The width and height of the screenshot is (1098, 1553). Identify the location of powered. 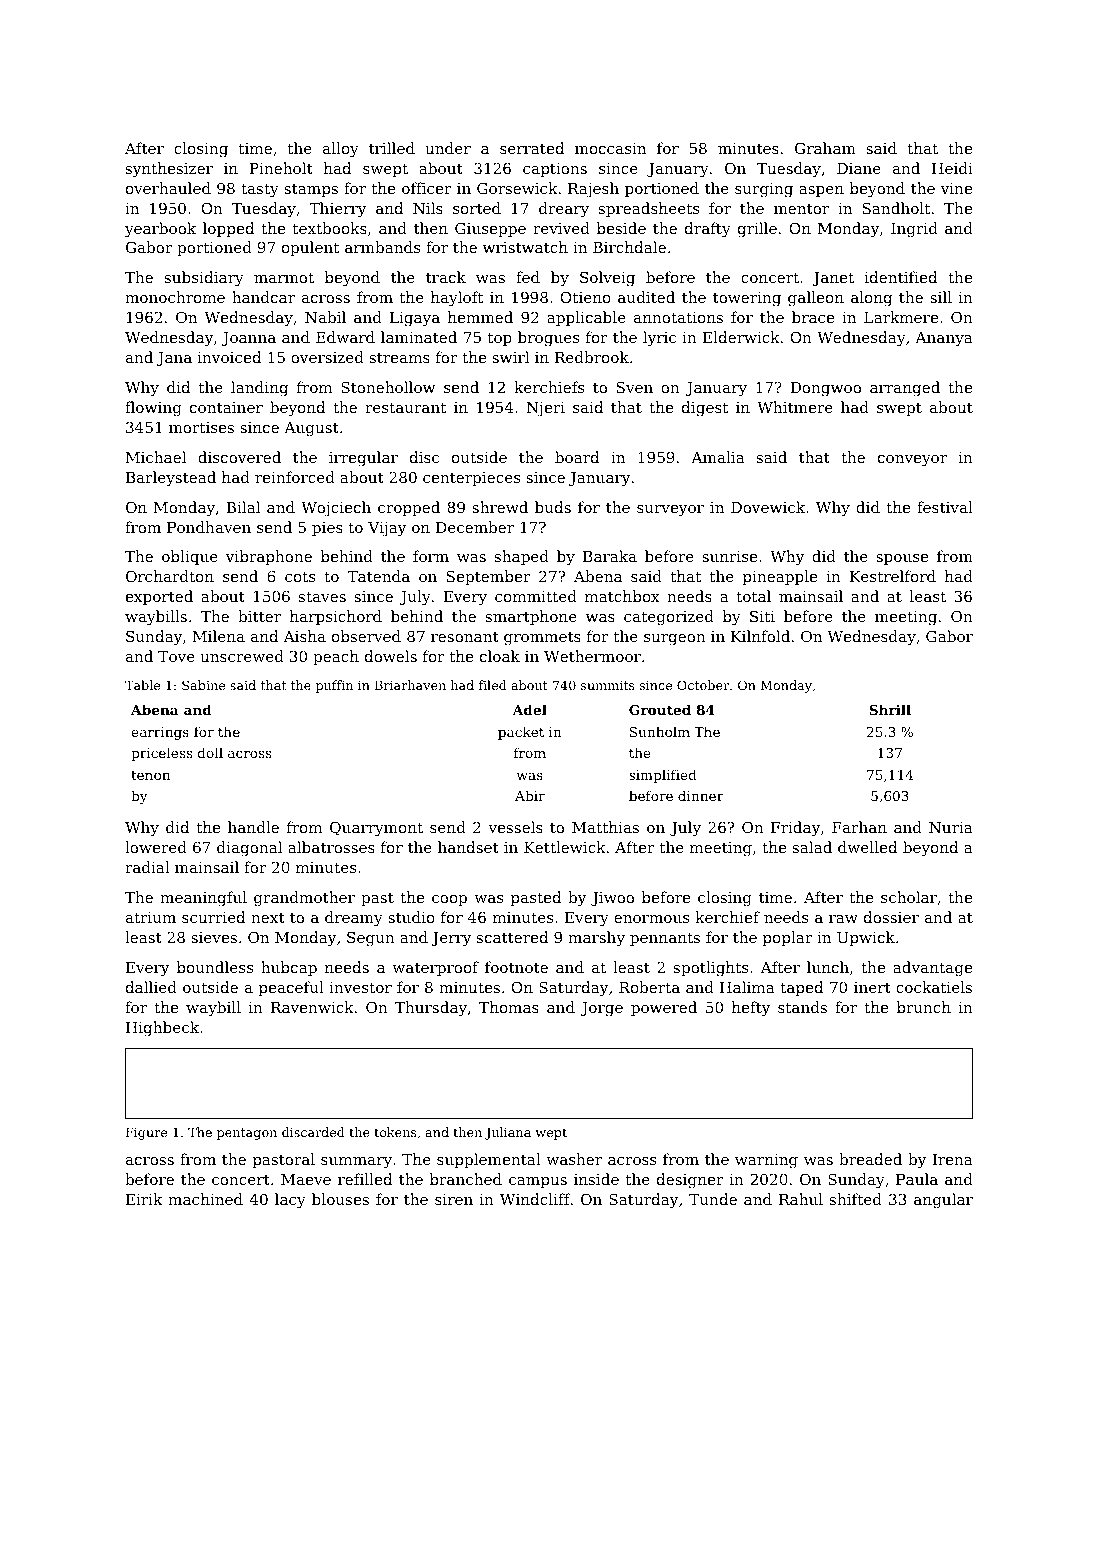
(664, 1008).
